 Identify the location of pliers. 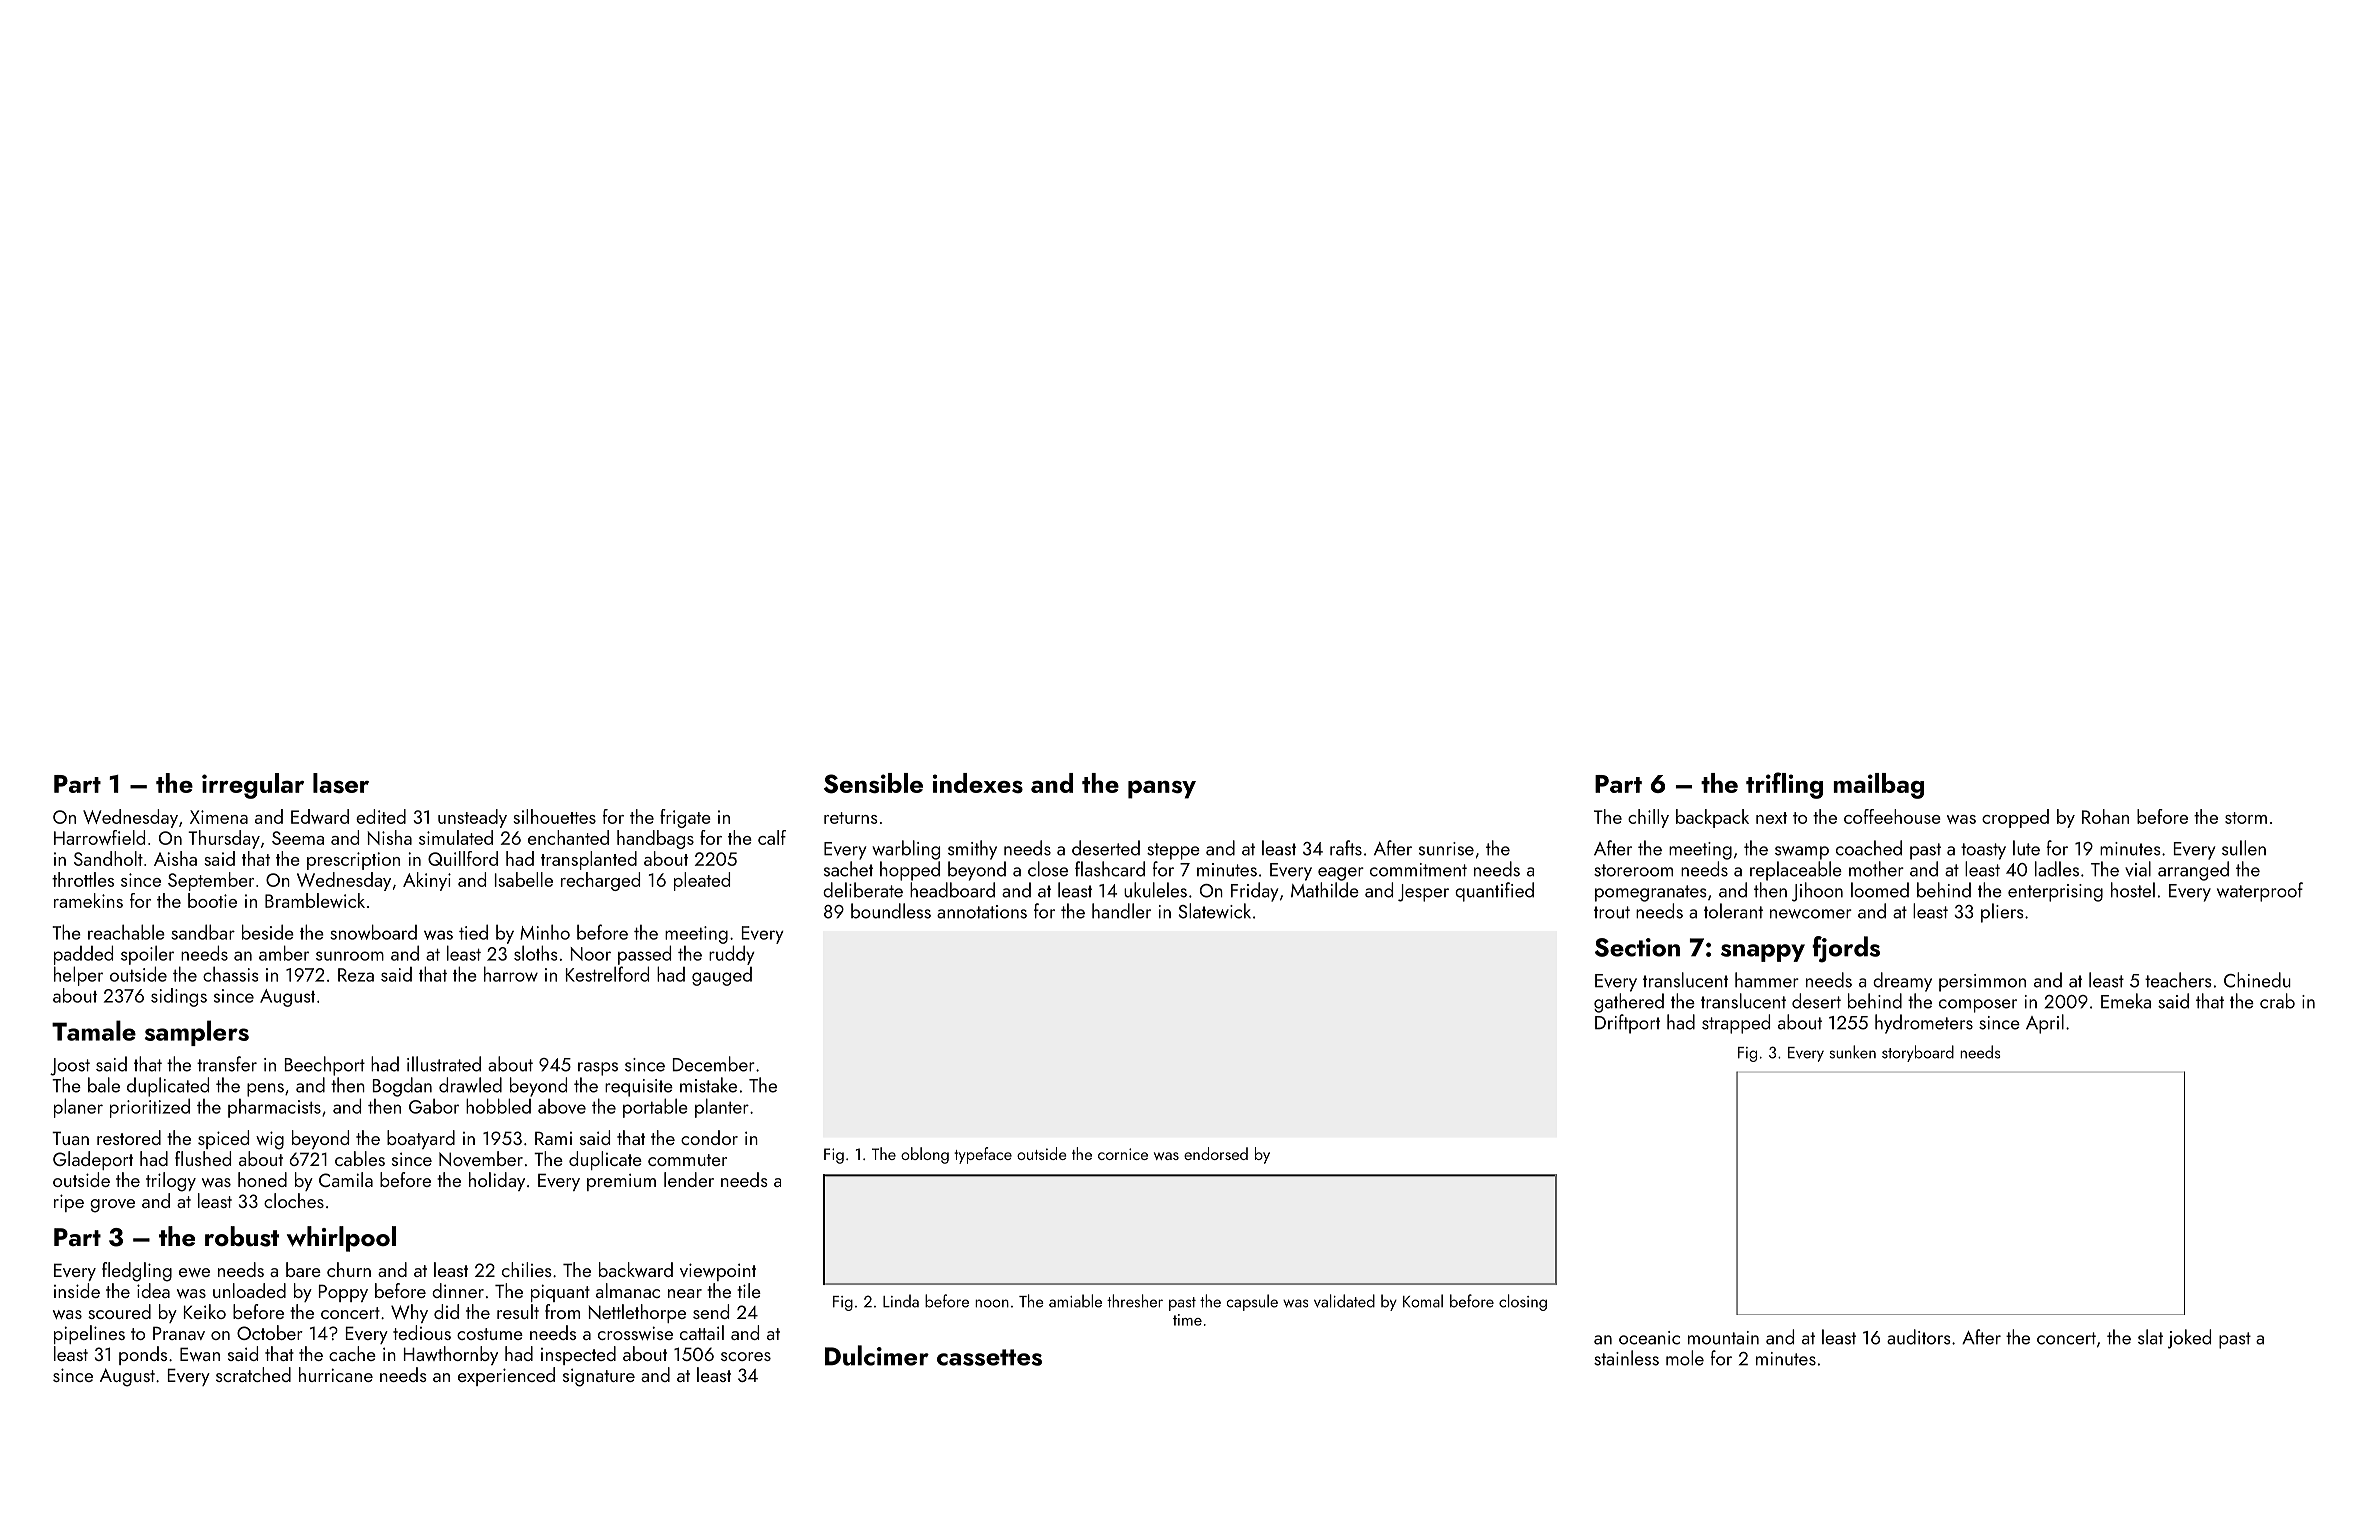
(2002, 913).
